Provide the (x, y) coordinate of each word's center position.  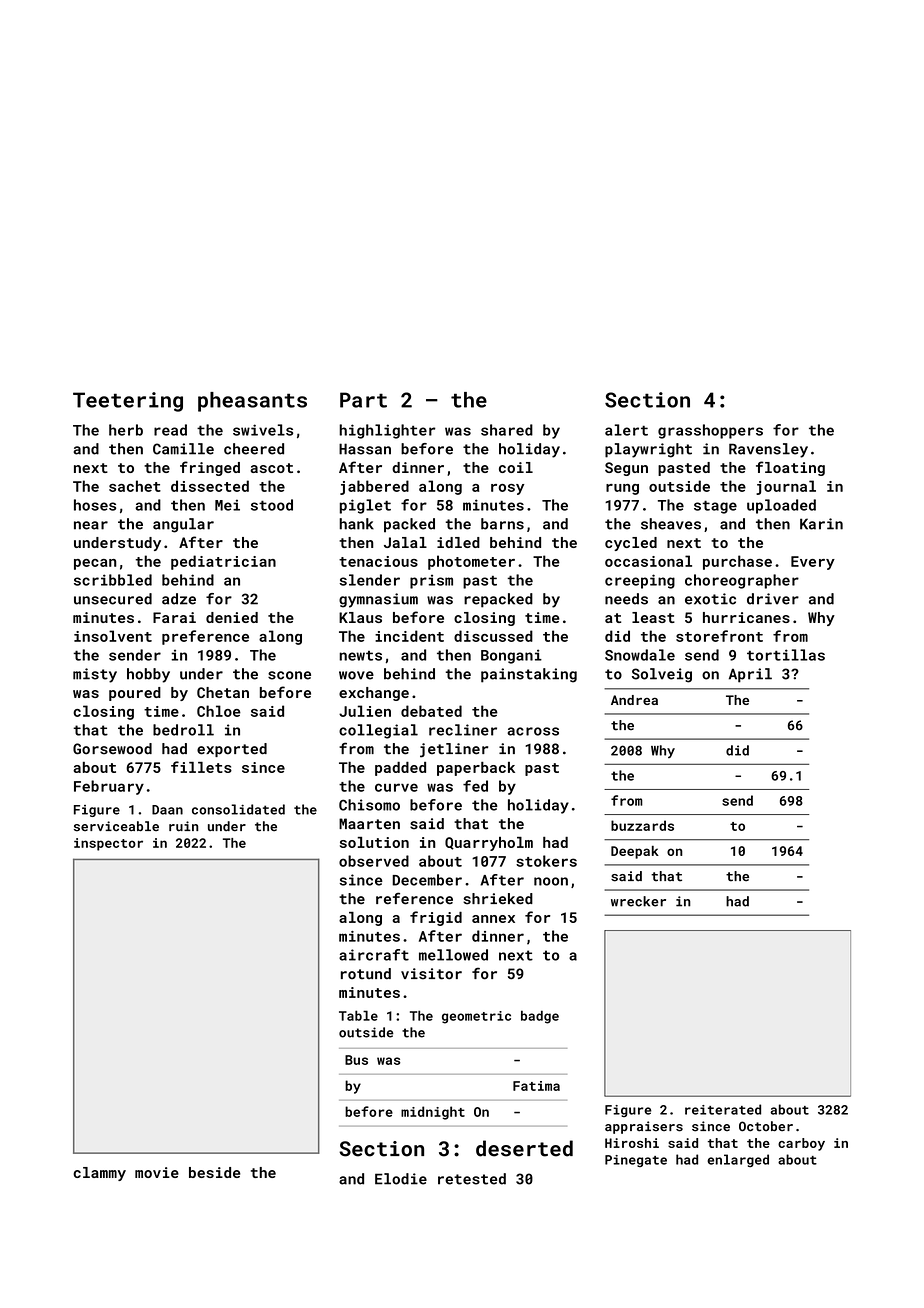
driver (773, 599)
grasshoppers (710, 431)
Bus (356, 1060)
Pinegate (636, 1161)
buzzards (642, 825)
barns (502, 524)
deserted (524, 1148)
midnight (433, 1113)
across (533, 731)
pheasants (252, 402)
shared (507, 430)
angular (183, 525)
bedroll (183, 730)
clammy (99, 1174)
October (766, 1126)
